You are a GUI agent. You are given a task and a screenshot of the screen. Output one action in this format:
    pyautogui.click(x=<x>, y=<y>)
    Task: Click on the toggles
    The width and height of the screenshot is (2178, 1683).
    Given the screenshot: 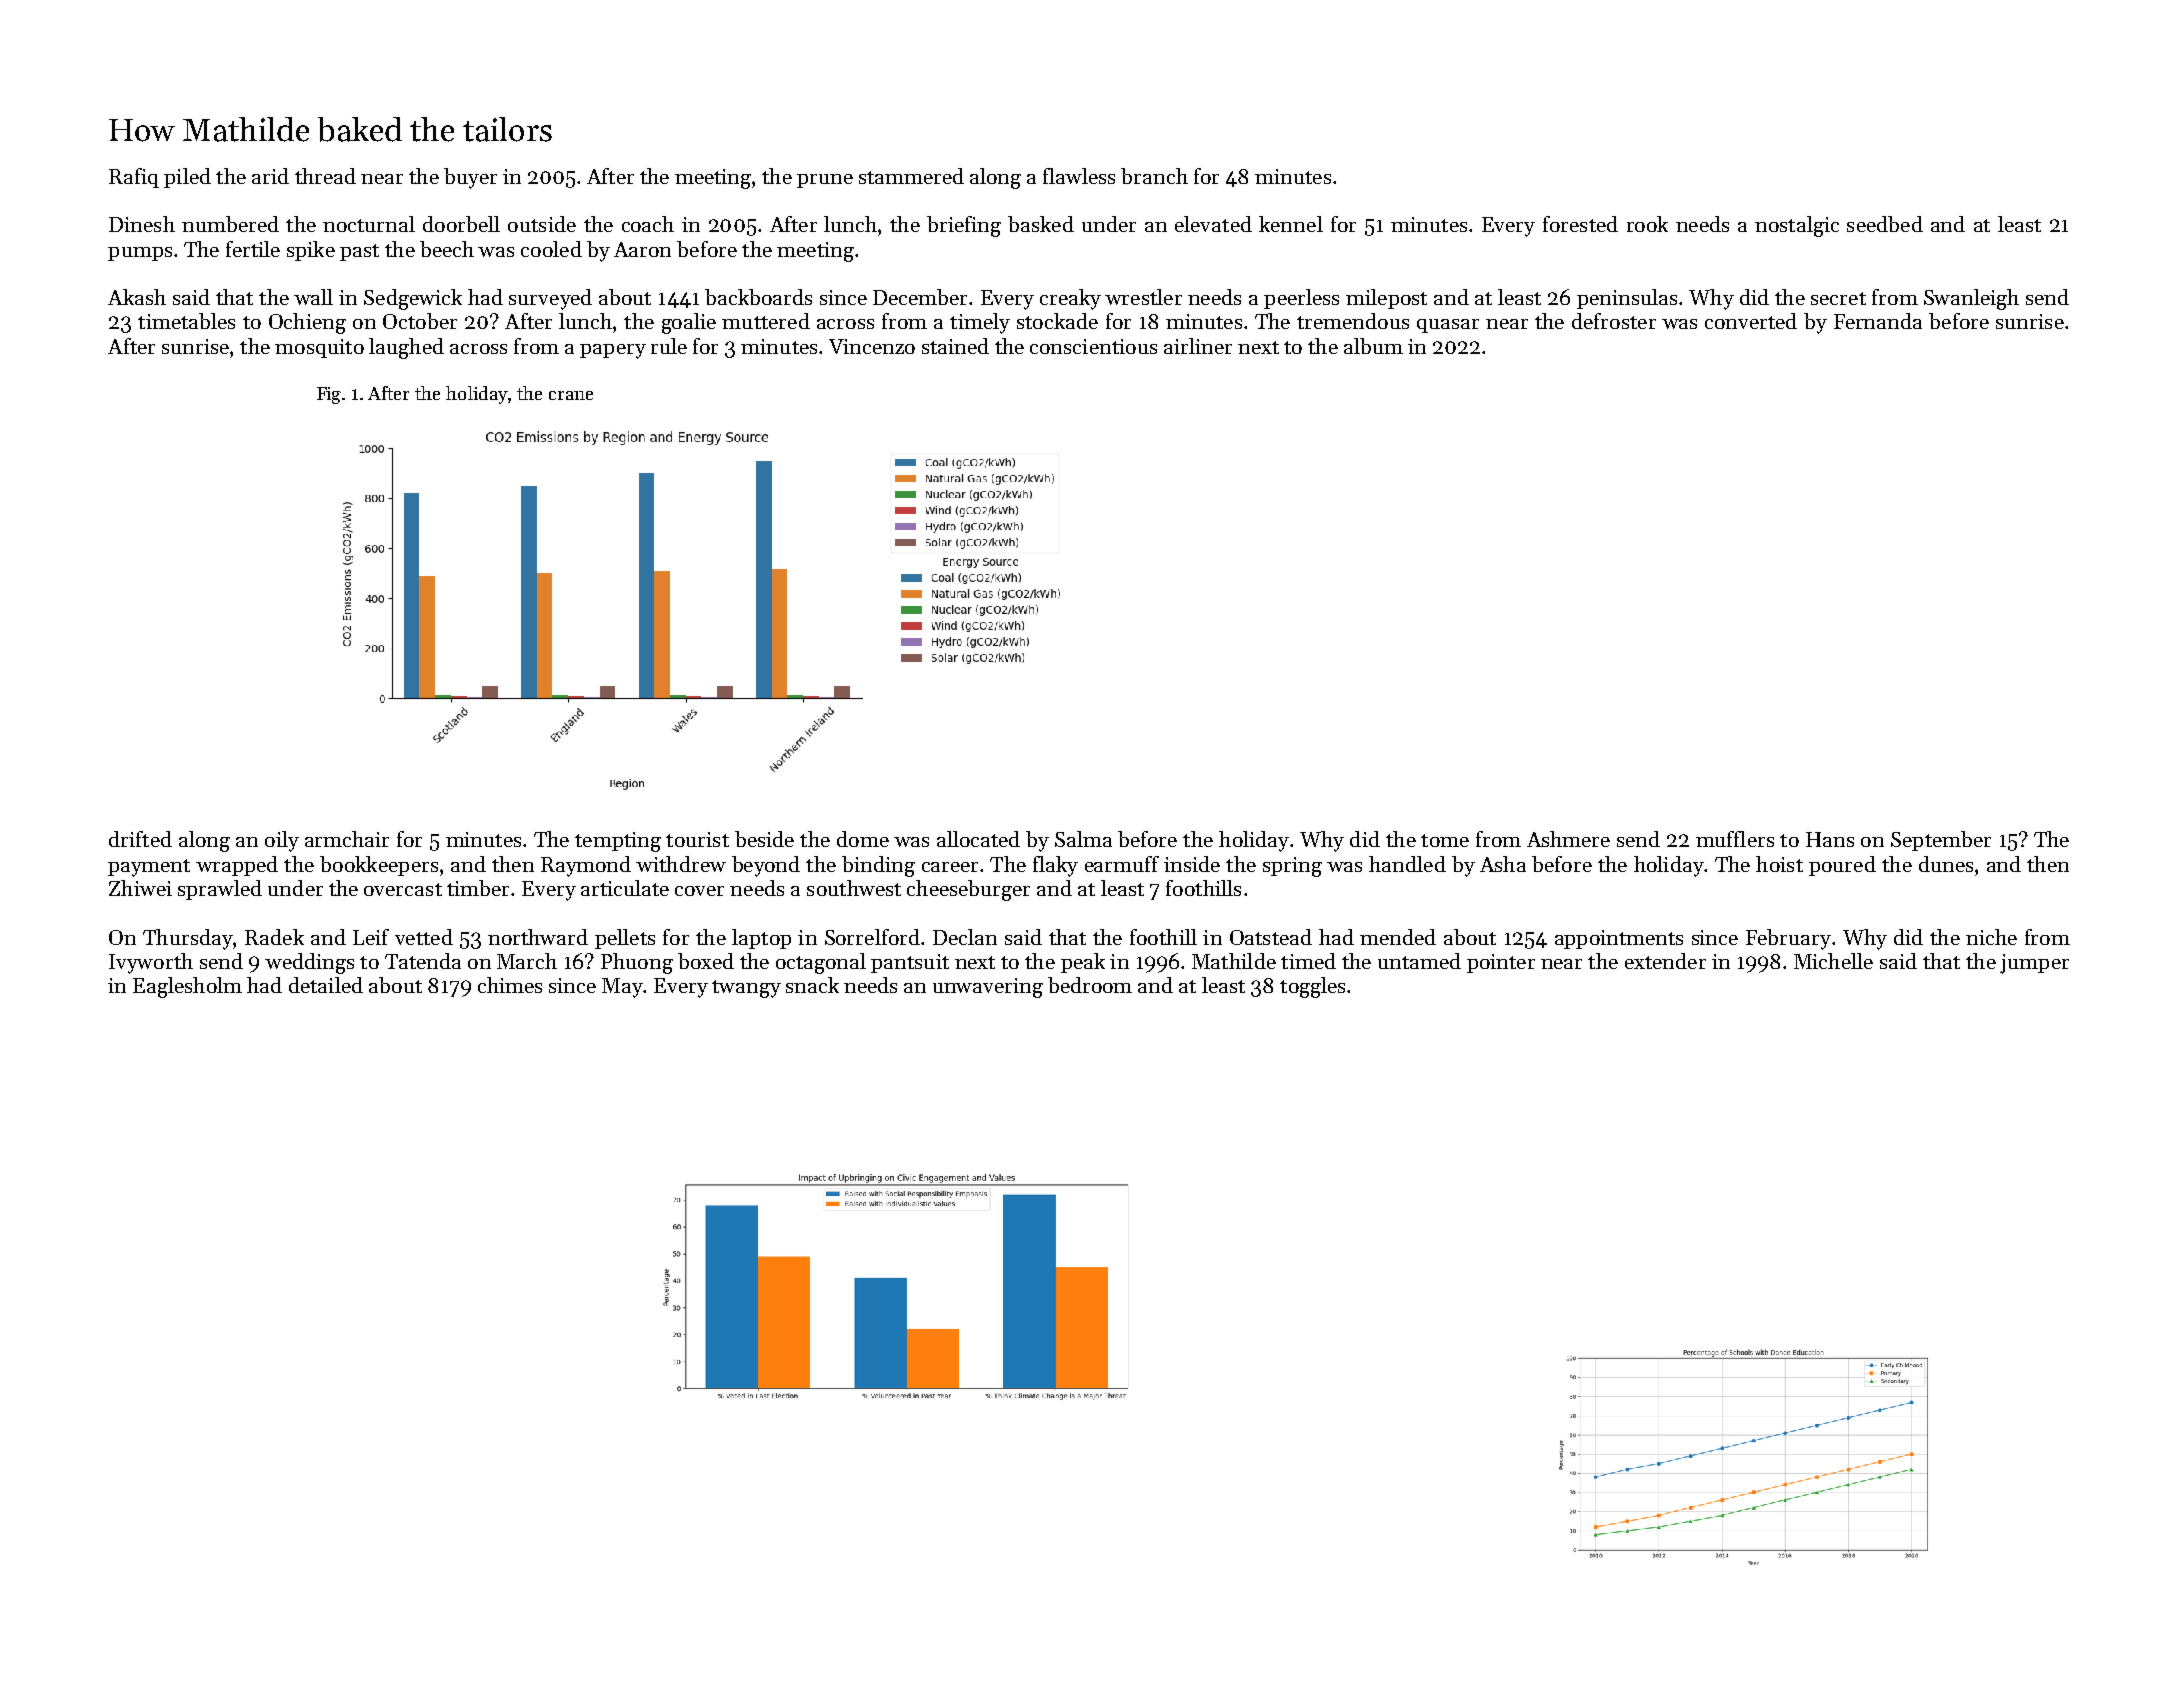 What is the action you would take?
    pyautogui.click(x=1312, y=987)
